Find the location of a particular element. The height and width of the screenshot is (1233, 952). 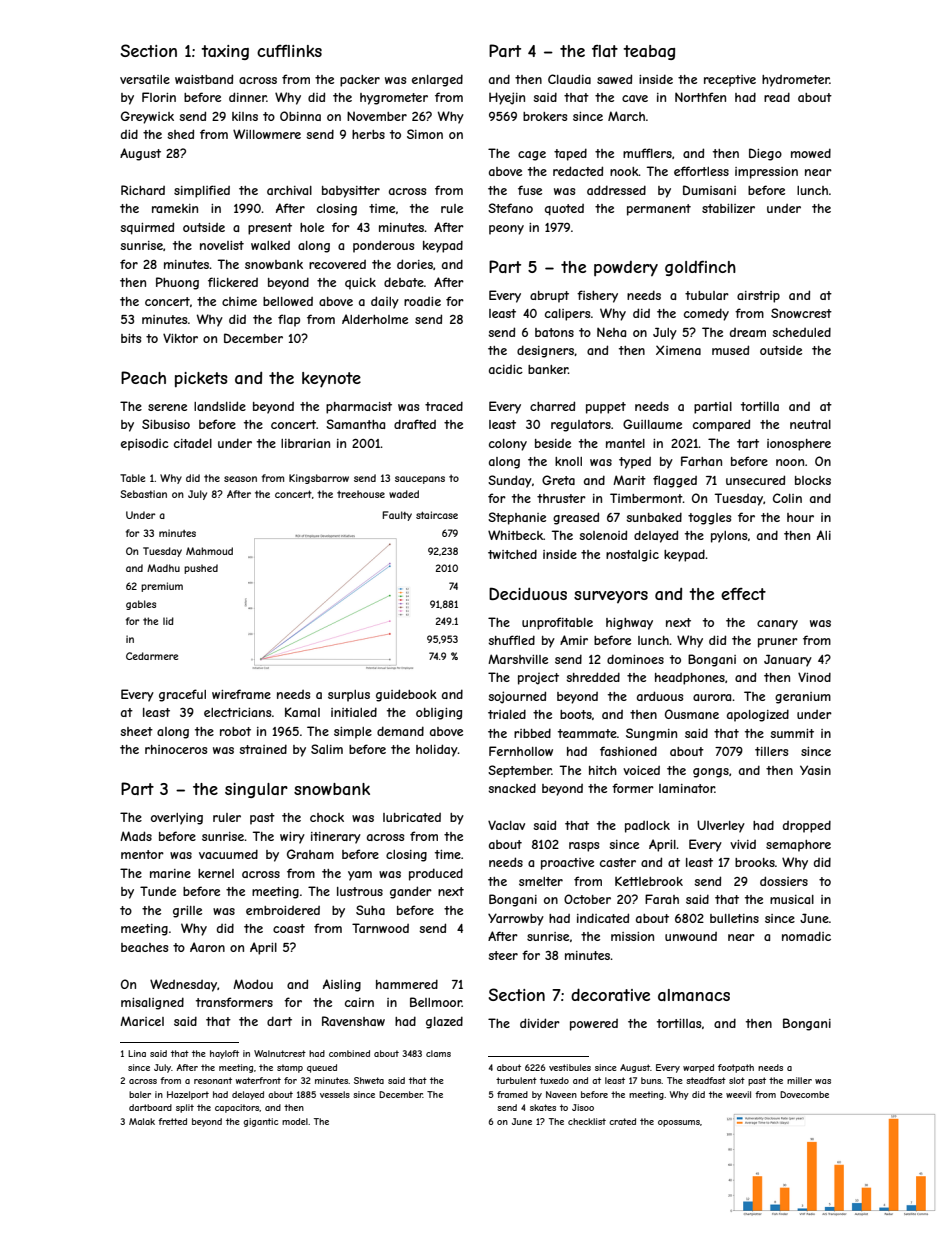

teabag is located at coordinates (649, 52).
